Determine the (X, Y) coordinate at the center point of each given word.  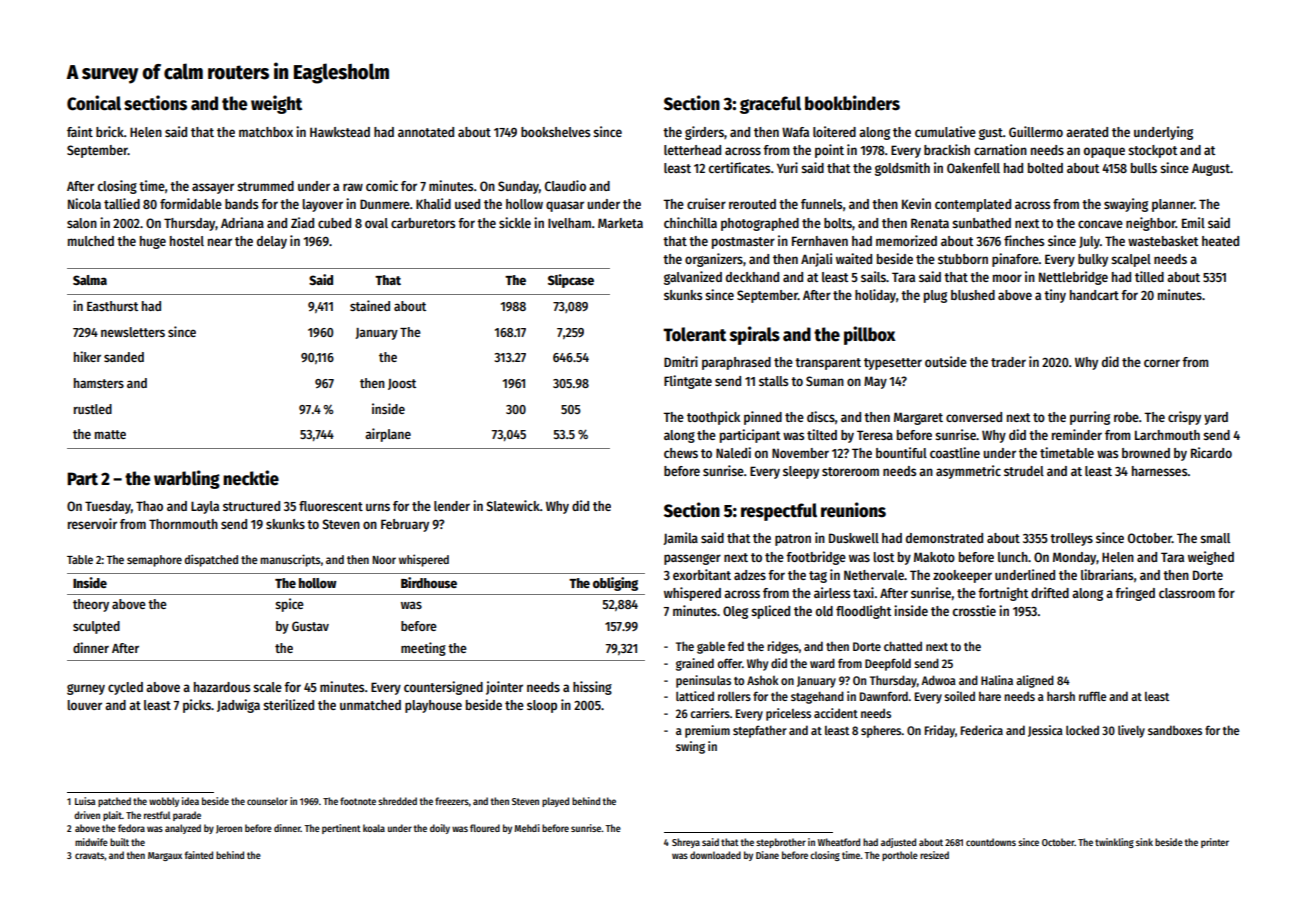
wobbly (164, 802)
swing (690, 747)
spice (289, 605)
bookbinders (852, 103)
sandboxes (1175, 730)
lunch (1013, 557)
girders (704, 133)
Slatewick (513, 505)
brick (110, 131)
